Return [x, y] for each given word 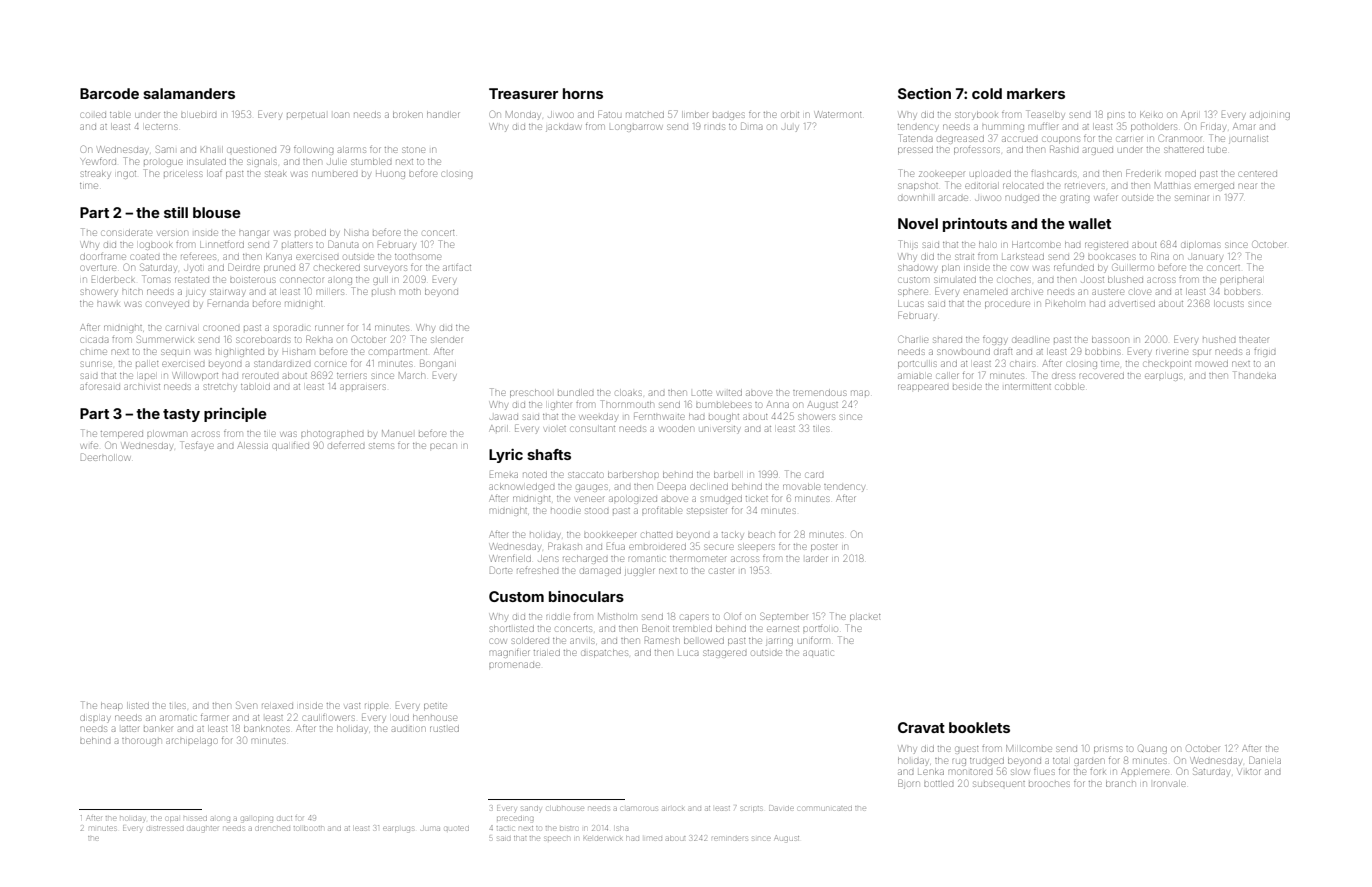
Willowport [196, 375]
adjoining [1270, 116]
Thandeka [1254, 375]
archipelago [191, 742]
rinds [714, 127]
